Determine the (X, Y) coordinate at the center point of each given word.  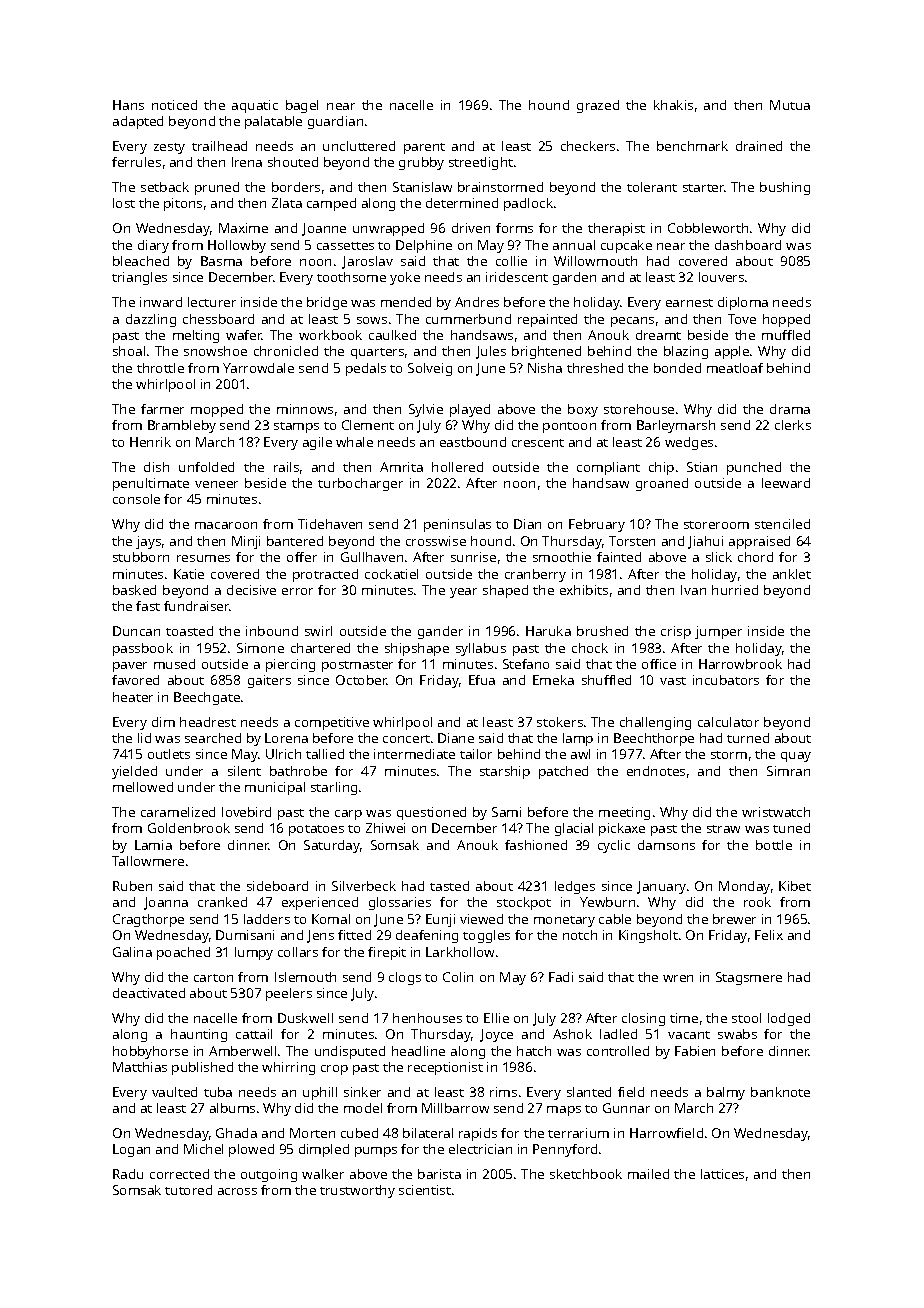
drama (790, 409)
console (136, 499)
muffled (786, 335)
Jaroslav (367, 262)
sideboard (277, 886)
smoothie (562, 557)
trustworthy (357, 1191)
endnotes (656, 771)
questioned (431, 813)
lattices (722, 1174)
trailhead (219, 146)
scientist (425, 1190)
